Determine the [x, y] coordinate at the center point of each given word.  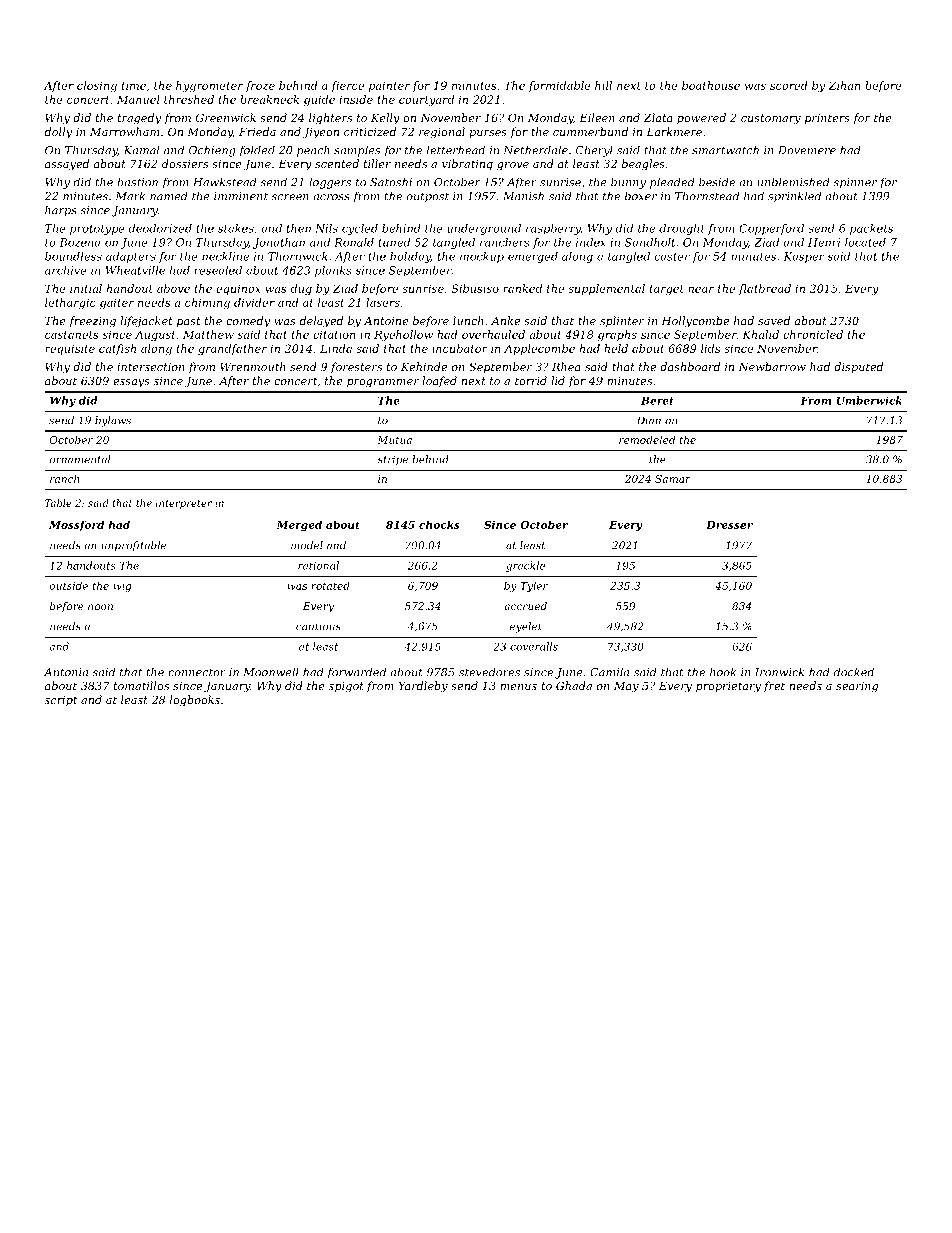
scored [789, 85]
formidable [559, 86]
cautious [318, 626]
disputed [858, 367]
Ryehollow [403, 335]
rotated [330, 585]
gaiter [117, 303]
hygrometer [209, 86]
